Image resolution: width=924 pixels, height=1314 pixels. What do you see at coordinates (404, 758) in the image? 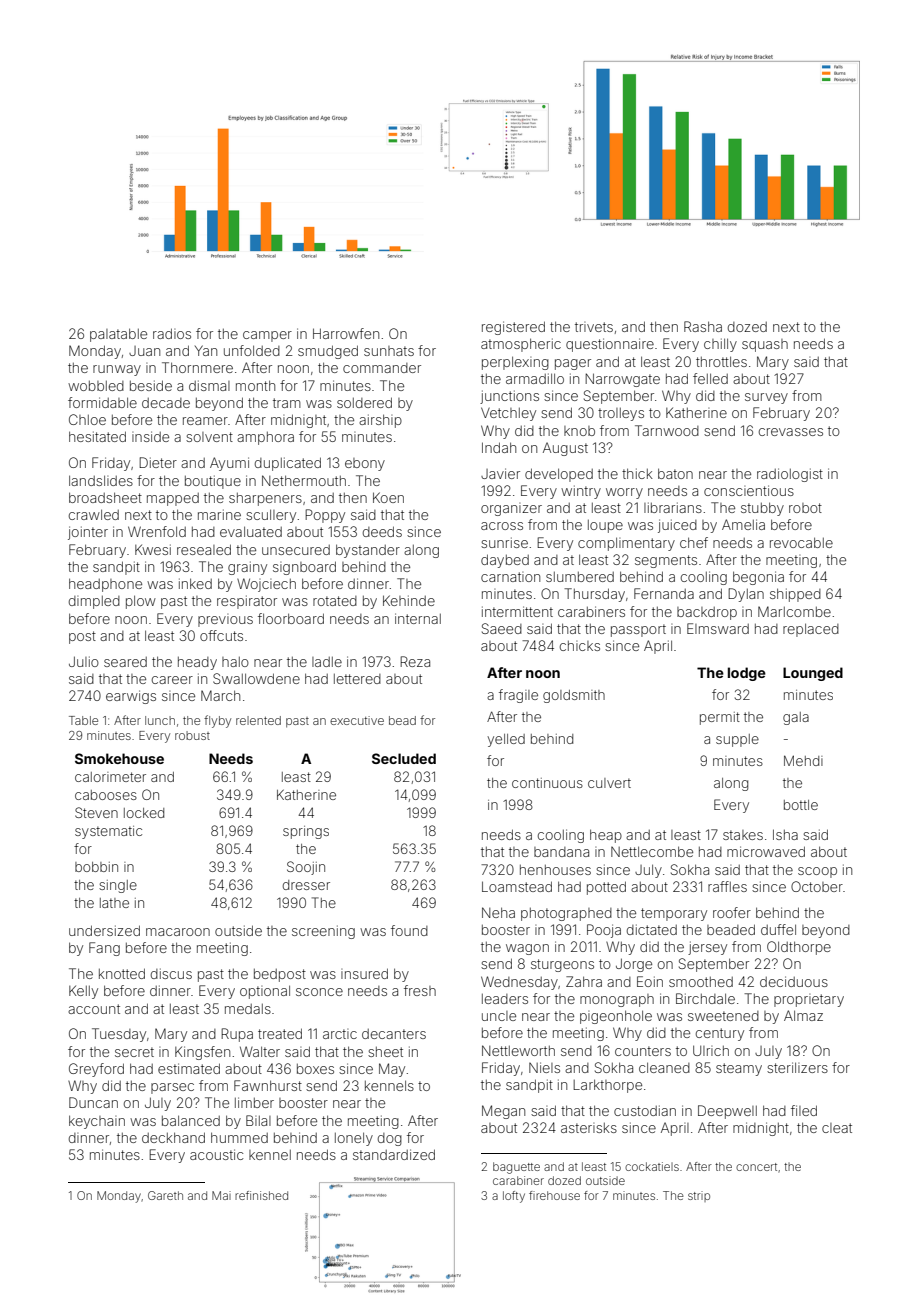
I see `Secluded` at bounding box center [404, 758].
